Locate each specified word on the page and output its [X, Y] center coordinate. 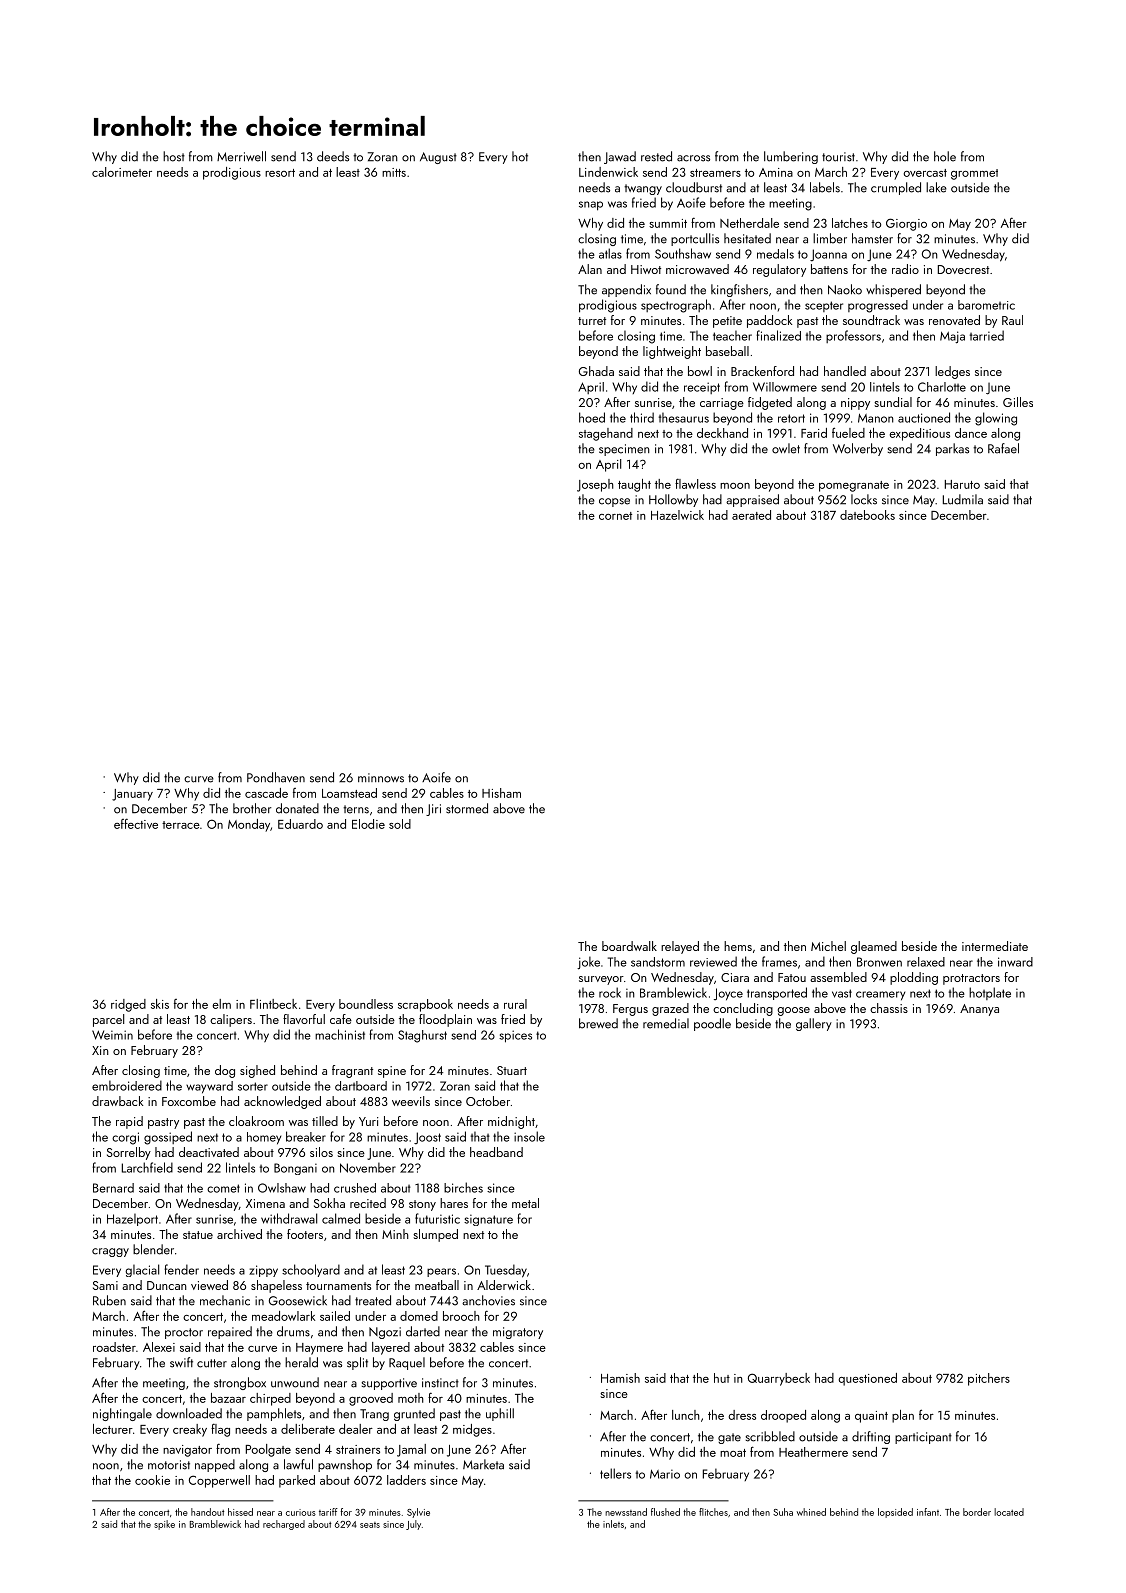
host [174, 156]
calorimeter [122, 172]
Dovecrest [963, 269]
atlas [610, 253]
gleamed [874, 947]
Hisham [501, 793]
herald [301, 1362]
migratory [518, 1333]
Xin [100, 1050]
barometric [986, 305]
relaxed [926, 962]
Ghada [596, 371]
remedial [666, 1023]
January [132, 795]
